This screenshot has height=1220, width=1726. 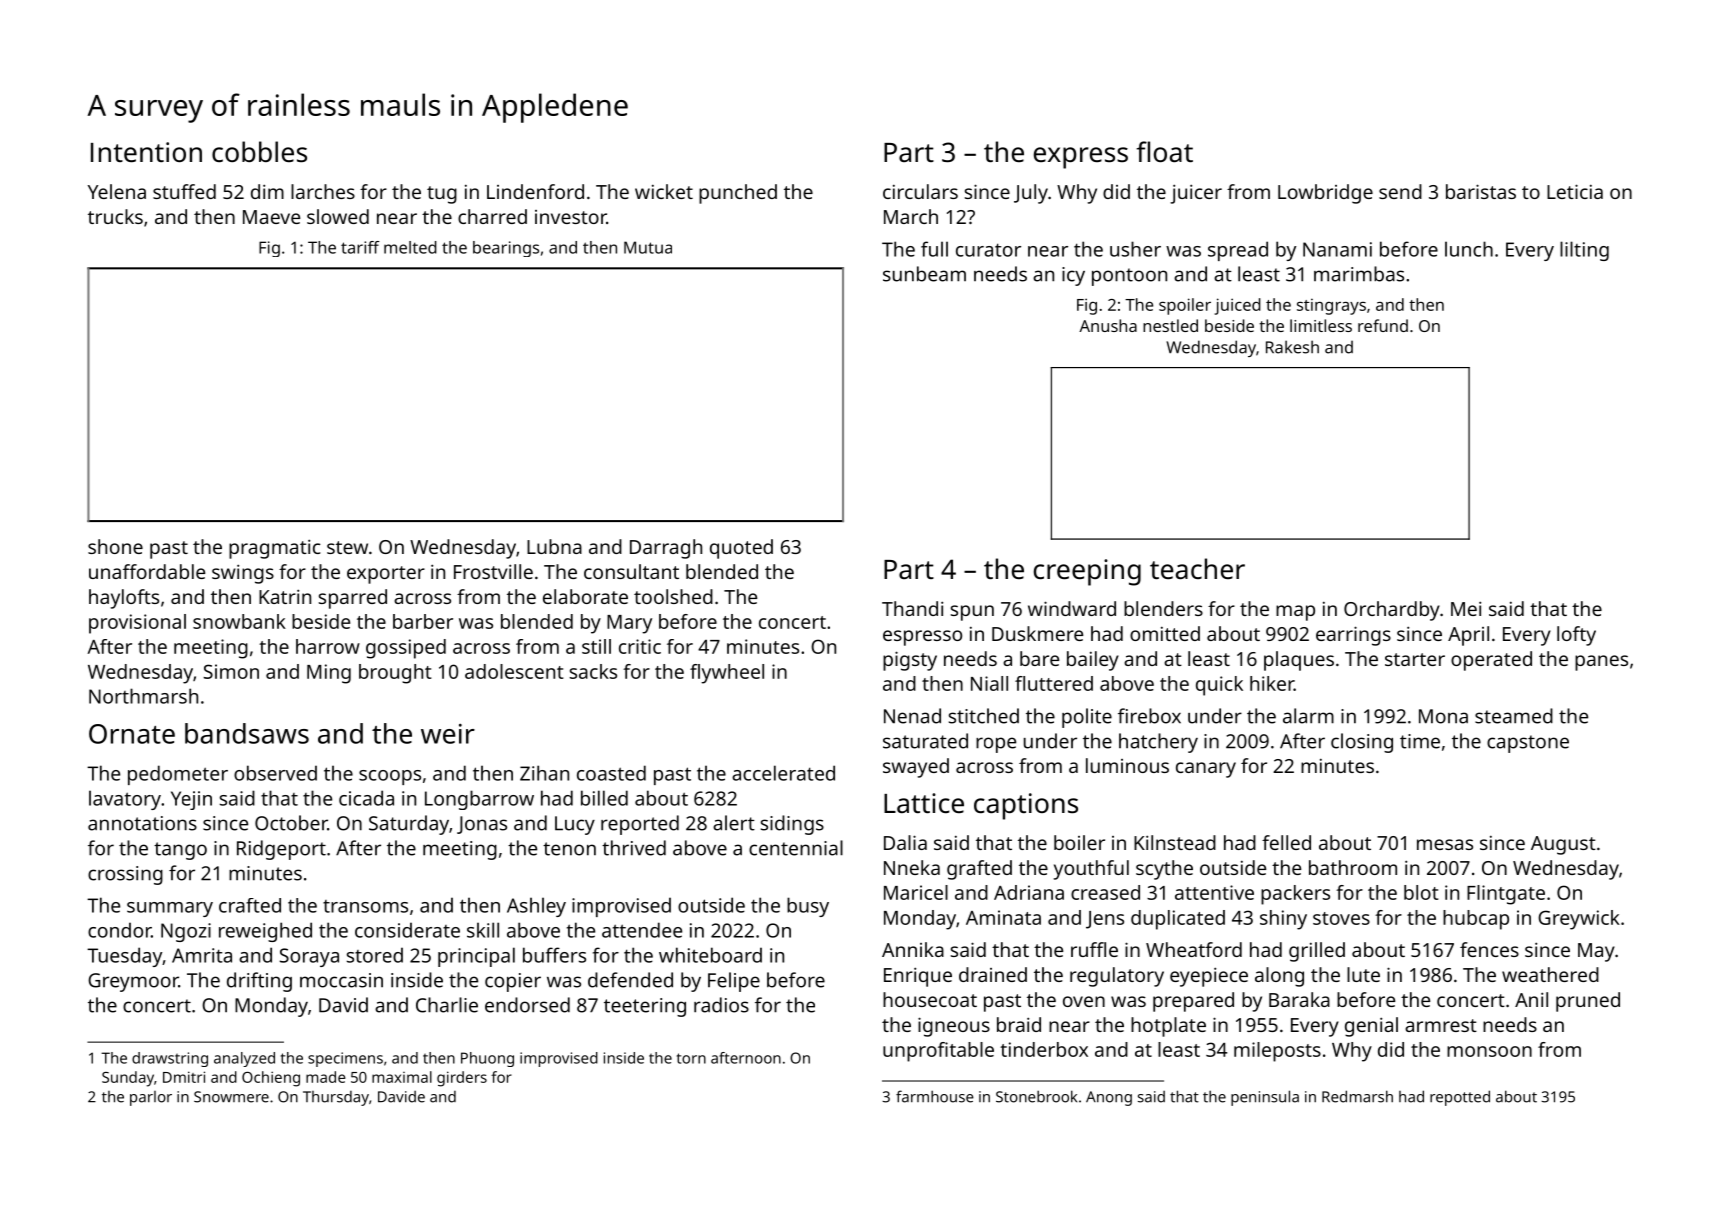 What do you see at coordinates (1197, 568) in the screenshot?
I see `teacher` at bounding box center [1197, 568].
